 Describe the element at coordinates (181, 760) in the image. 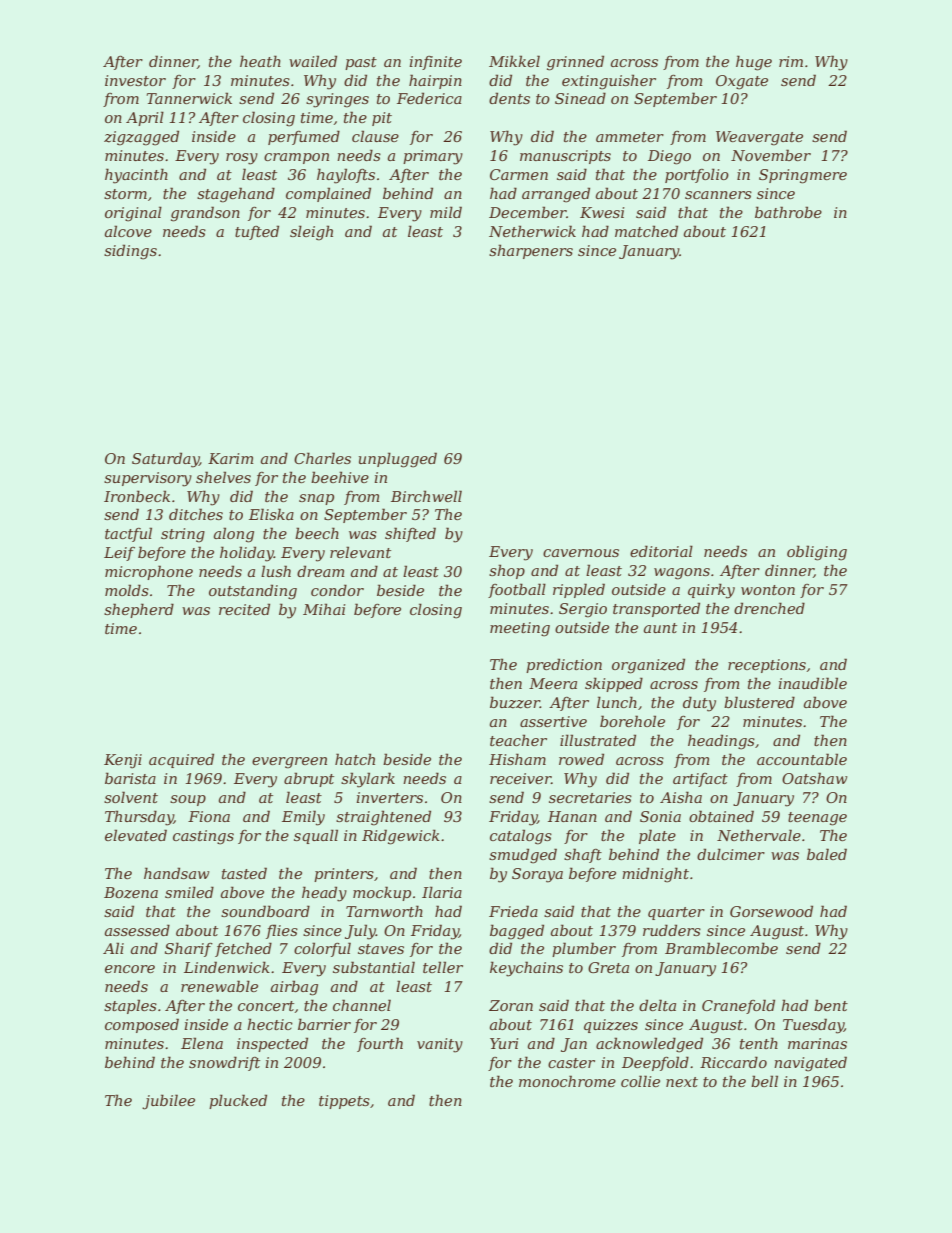

I see `acquired` at that location.
